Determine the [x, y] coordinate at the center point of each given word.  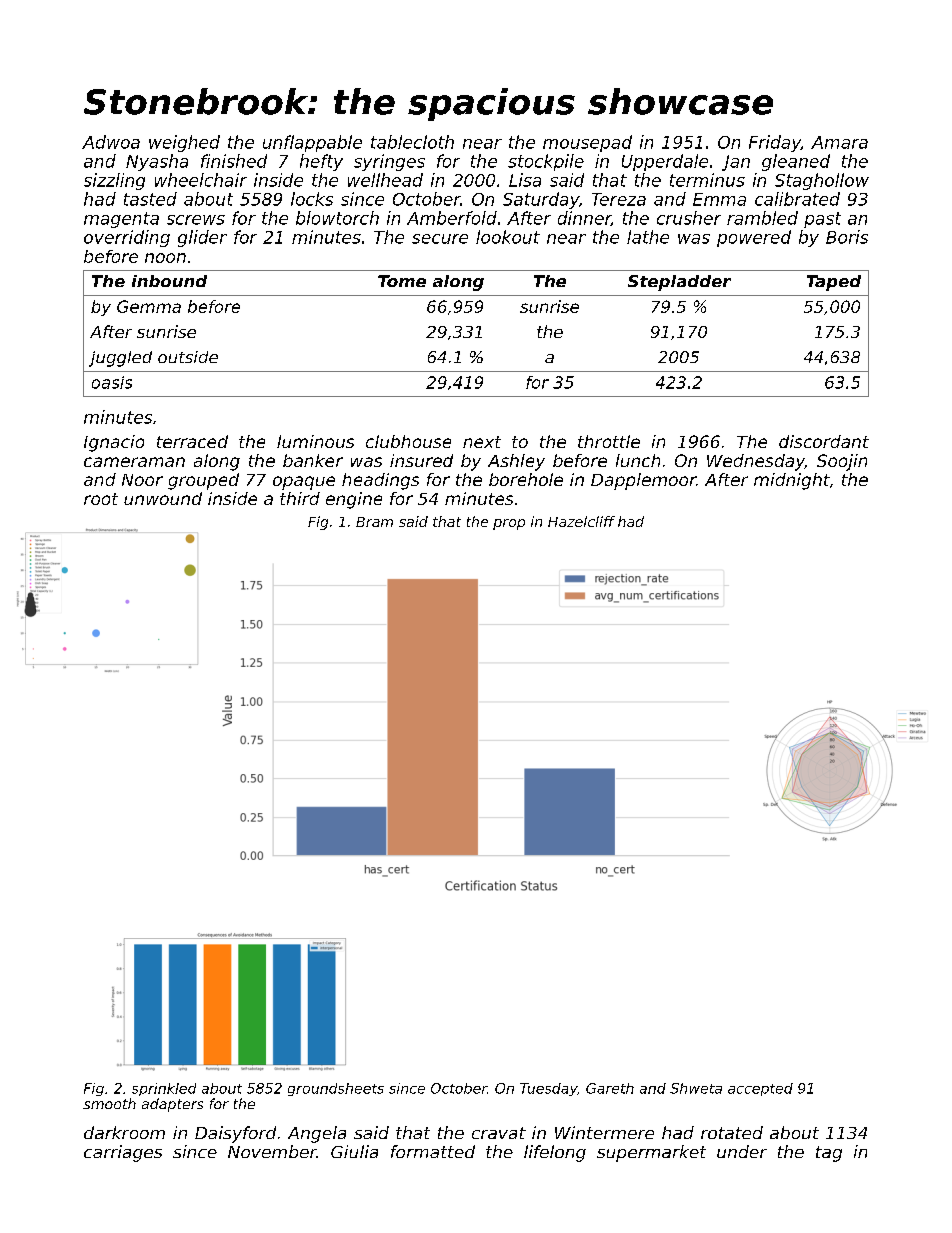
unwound [163, 498]
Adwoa [111, 142]
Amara [839, 142]
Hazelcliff [581, 521]
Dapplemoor [643, 481]
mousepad [587, 143]
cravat [499, 1133]
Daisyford [235, 1134]
